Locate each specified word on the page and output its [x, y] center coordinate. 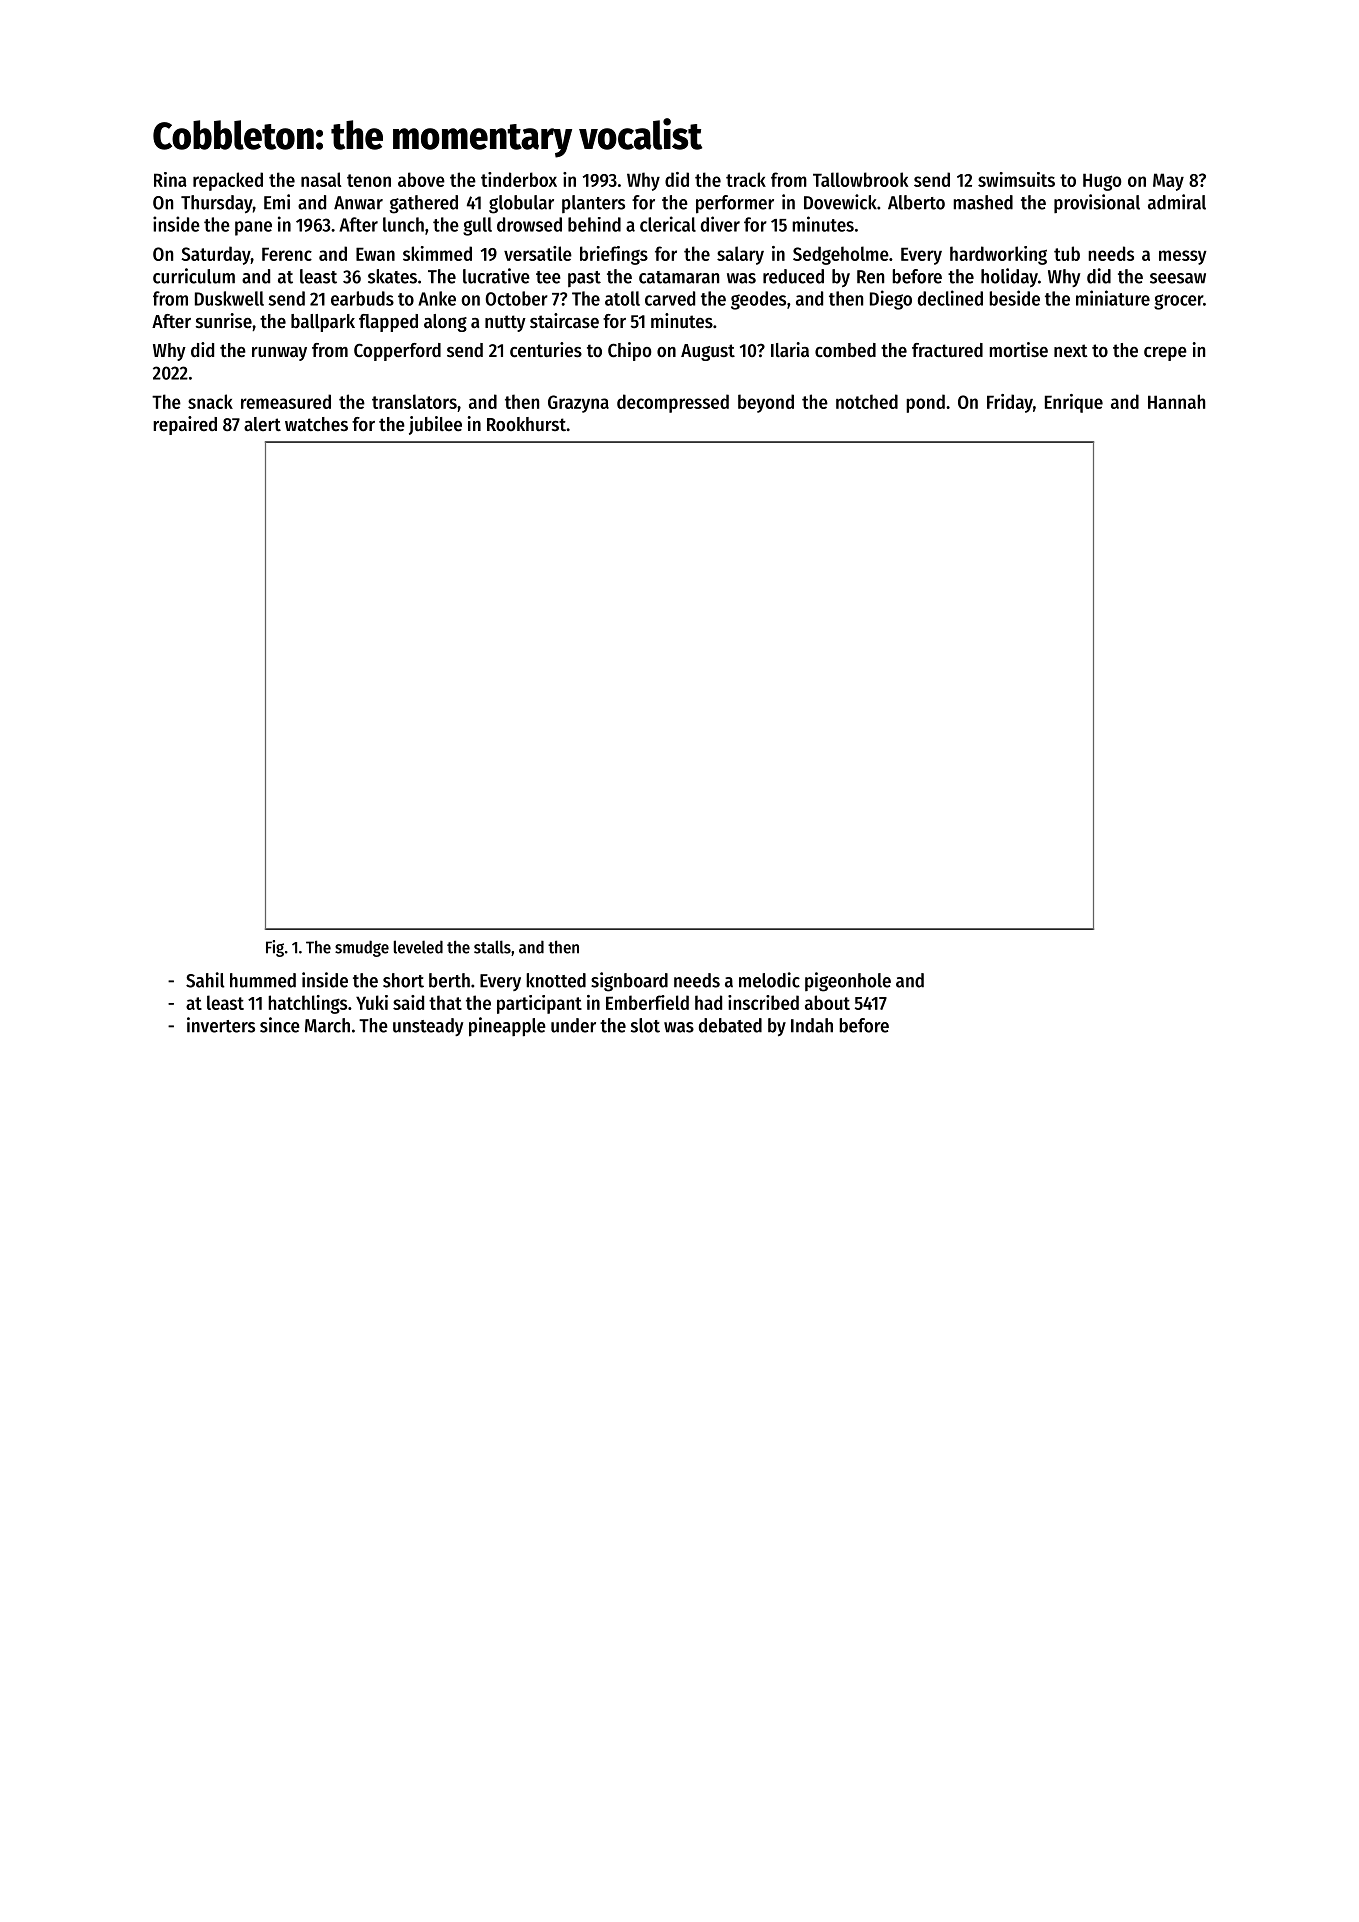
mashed [983, 202]
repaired [185, 425]
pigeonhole [848, 982]
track [746, 179]
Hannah [1176, 401]
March [327, 1025]
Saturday [216, 255]
